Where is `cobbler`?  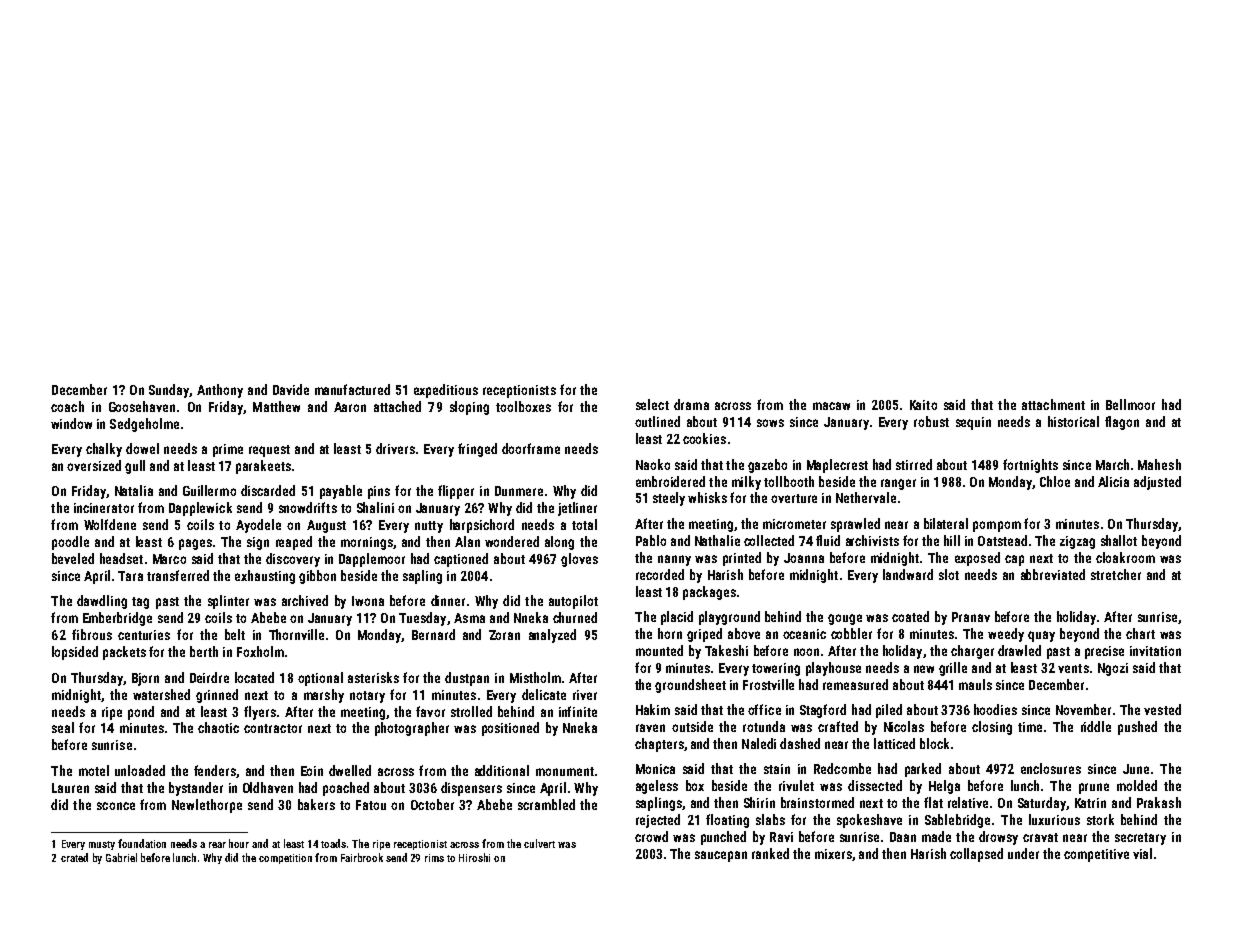
cobbler is located at coordinates (851, 633).
